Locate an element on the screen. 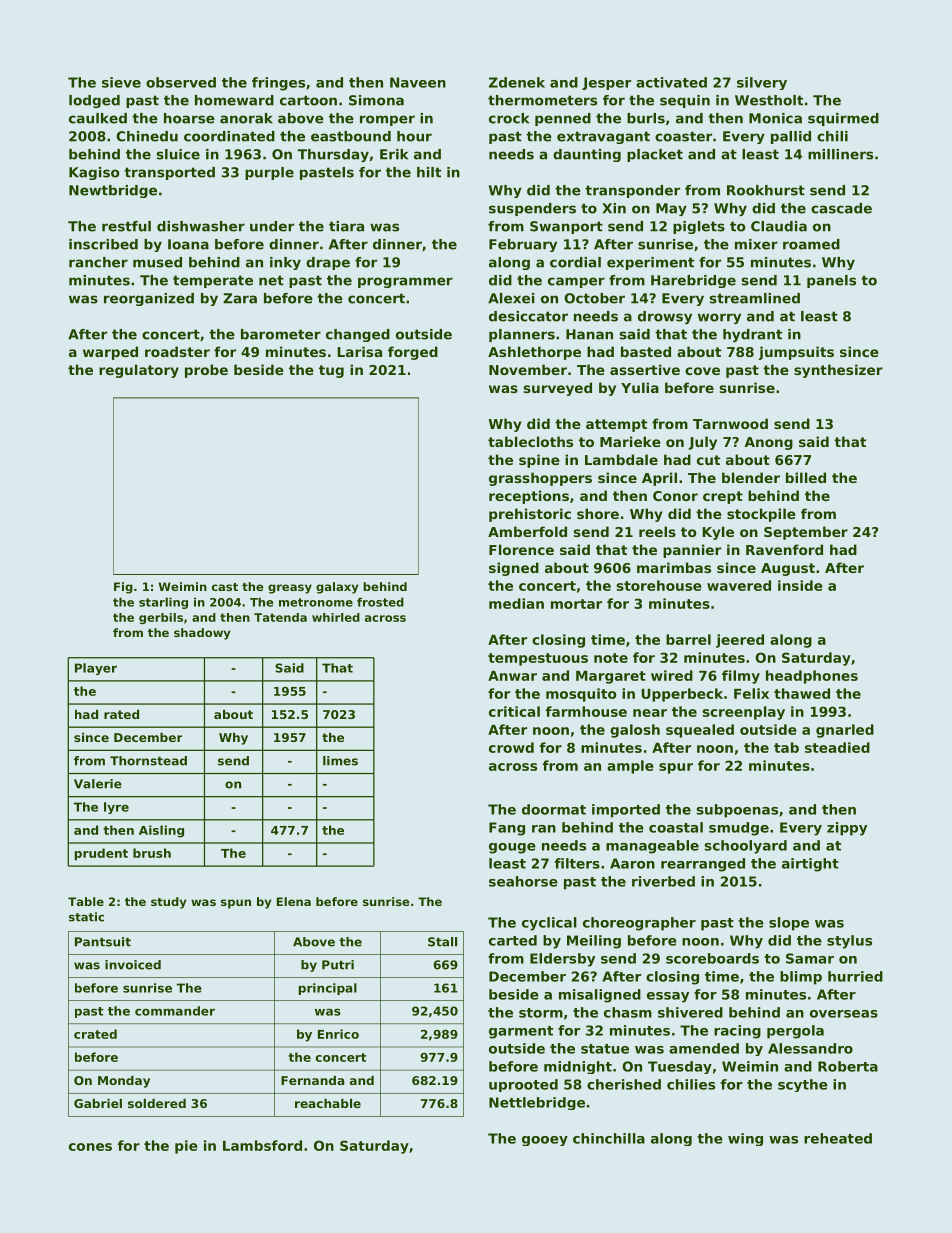  Lambsford is located at coordinates (262, 1145).
